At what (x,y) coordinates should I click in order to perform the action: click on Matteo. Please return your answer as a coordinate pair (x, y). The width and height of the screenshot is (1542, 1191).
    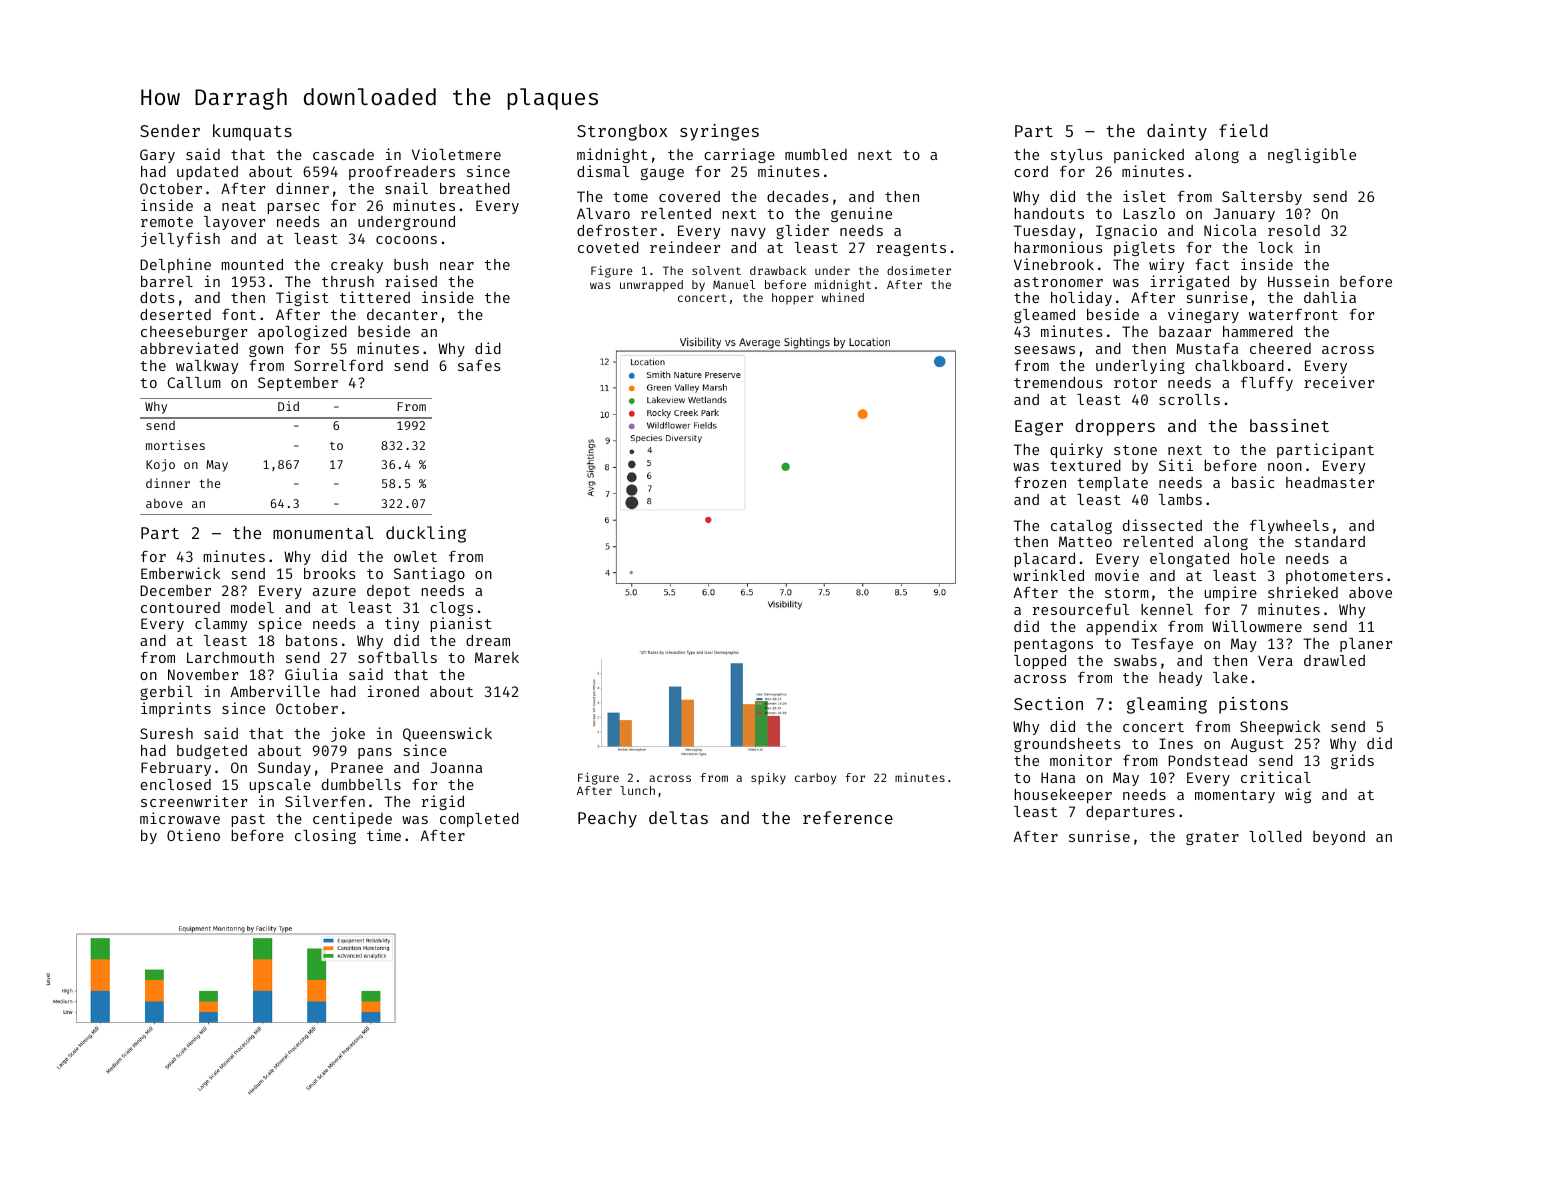
    Looking at the image, I should click on (1085, 541).
